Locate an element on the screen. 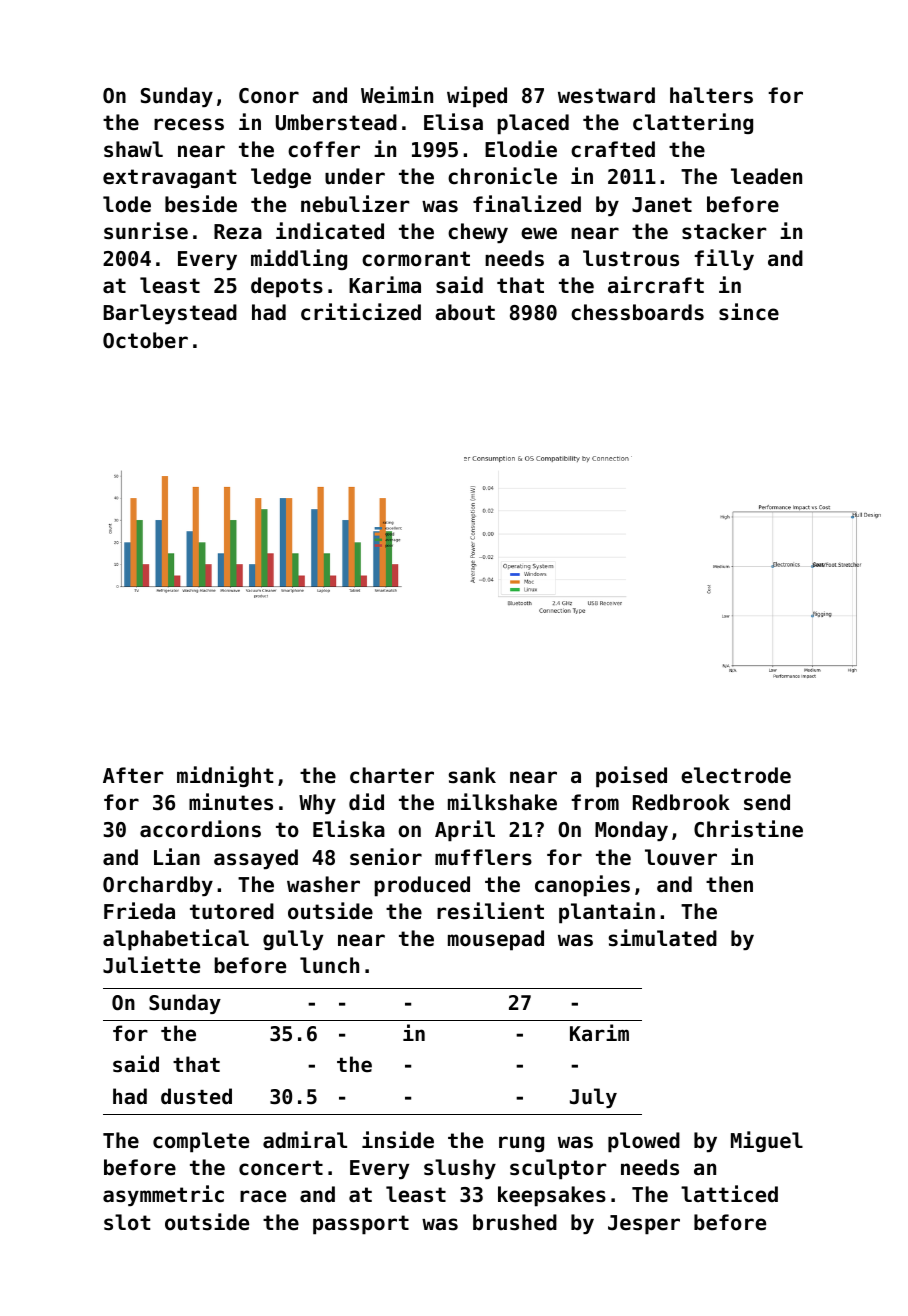 The width and height of the screenshot is (908, 1316). After is located at coordinates (133, 775).
